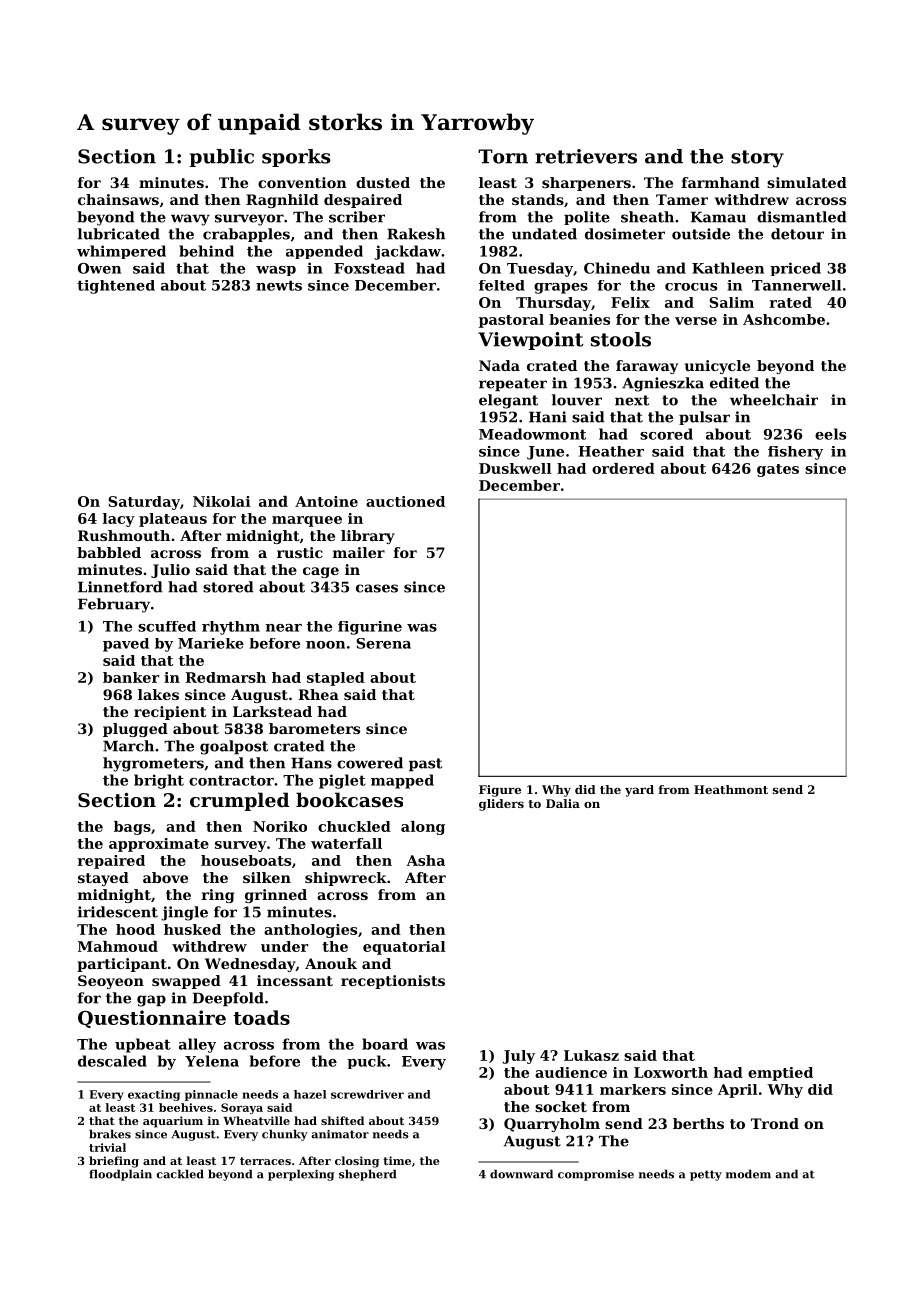 This page has height=1314, width=924. What do you see at coordinates (503, 156) in the page?
I see `Torn` at bounding box center [503, 156].
